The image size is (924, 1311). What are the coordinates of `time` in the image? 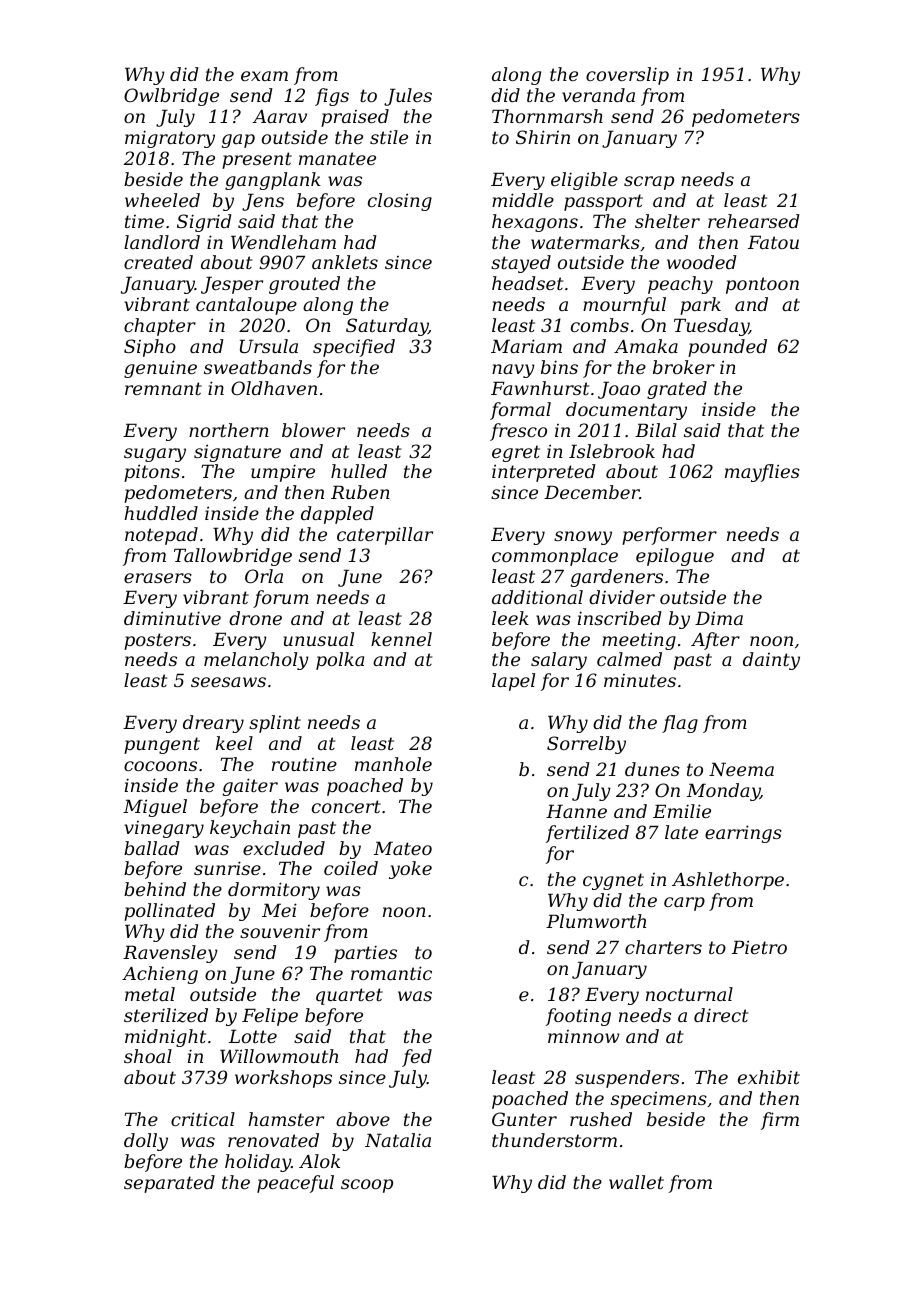 It's located at (144, 221).
